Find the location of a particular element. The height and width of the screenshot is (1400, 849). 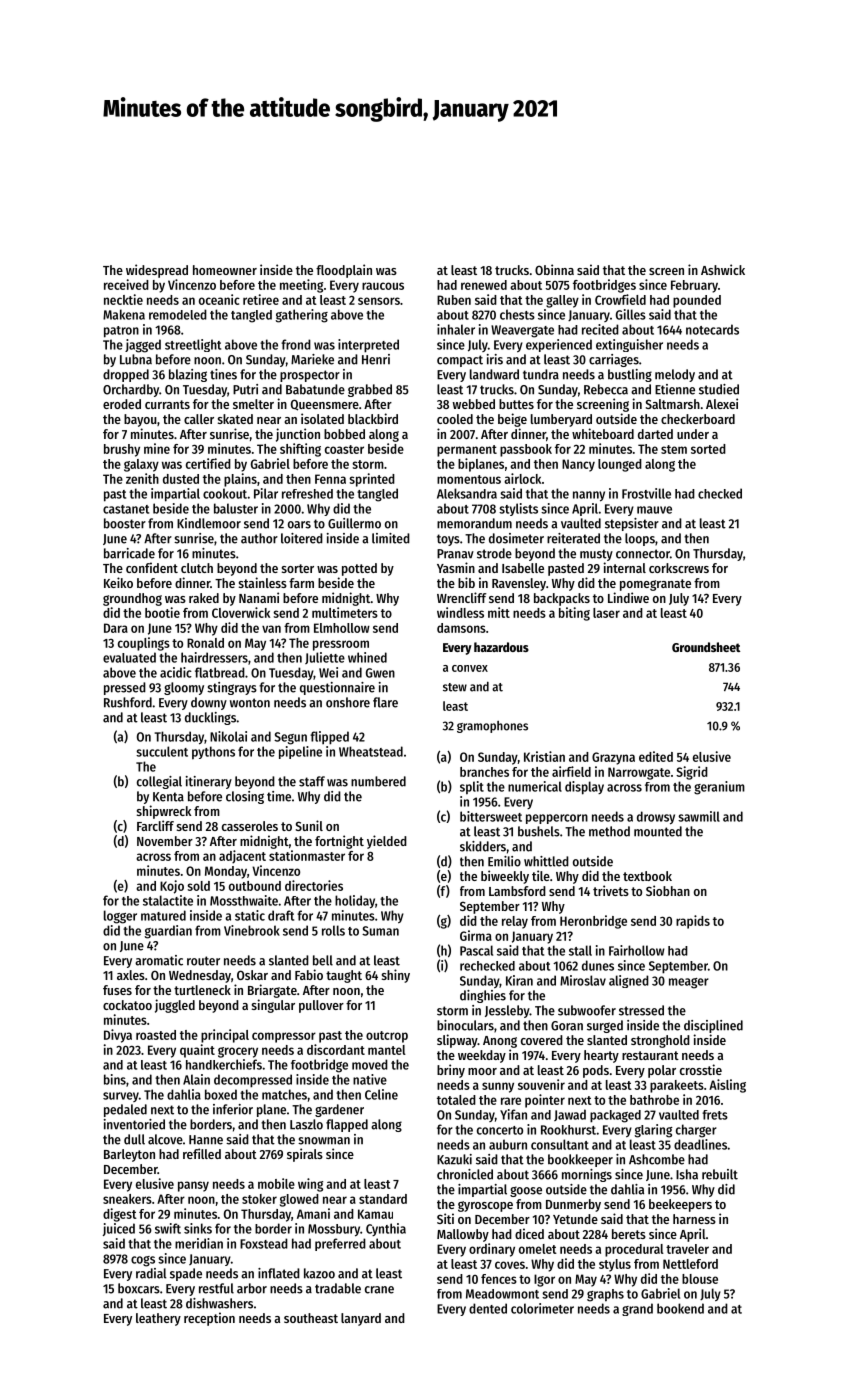

rolls is located at coordinates (333, 930).
